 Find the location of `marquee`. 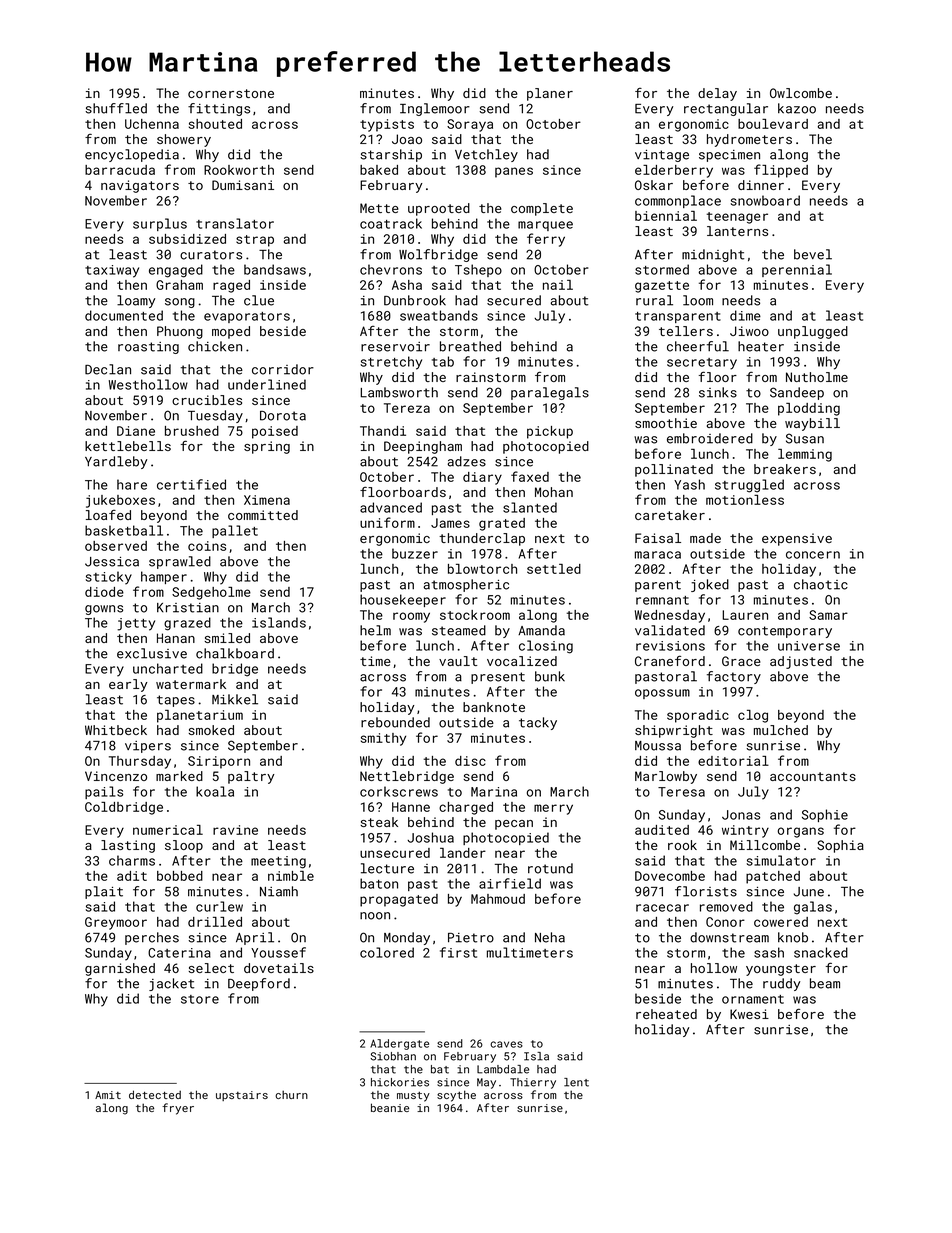

marquee is located at coordinates (545, 226).
